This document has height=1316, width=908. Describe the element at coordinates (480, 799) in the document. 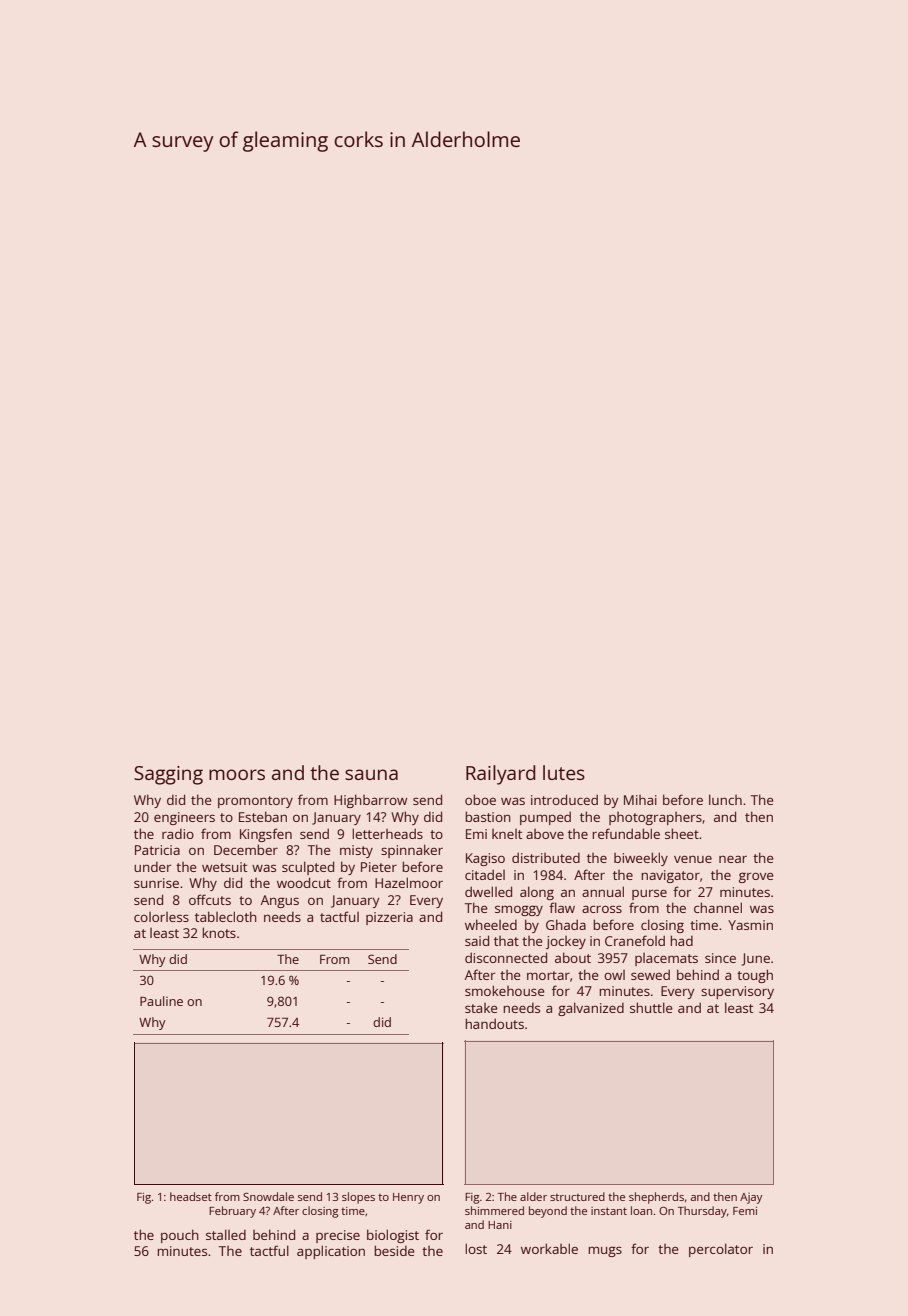

I see `oboe` at that location.
